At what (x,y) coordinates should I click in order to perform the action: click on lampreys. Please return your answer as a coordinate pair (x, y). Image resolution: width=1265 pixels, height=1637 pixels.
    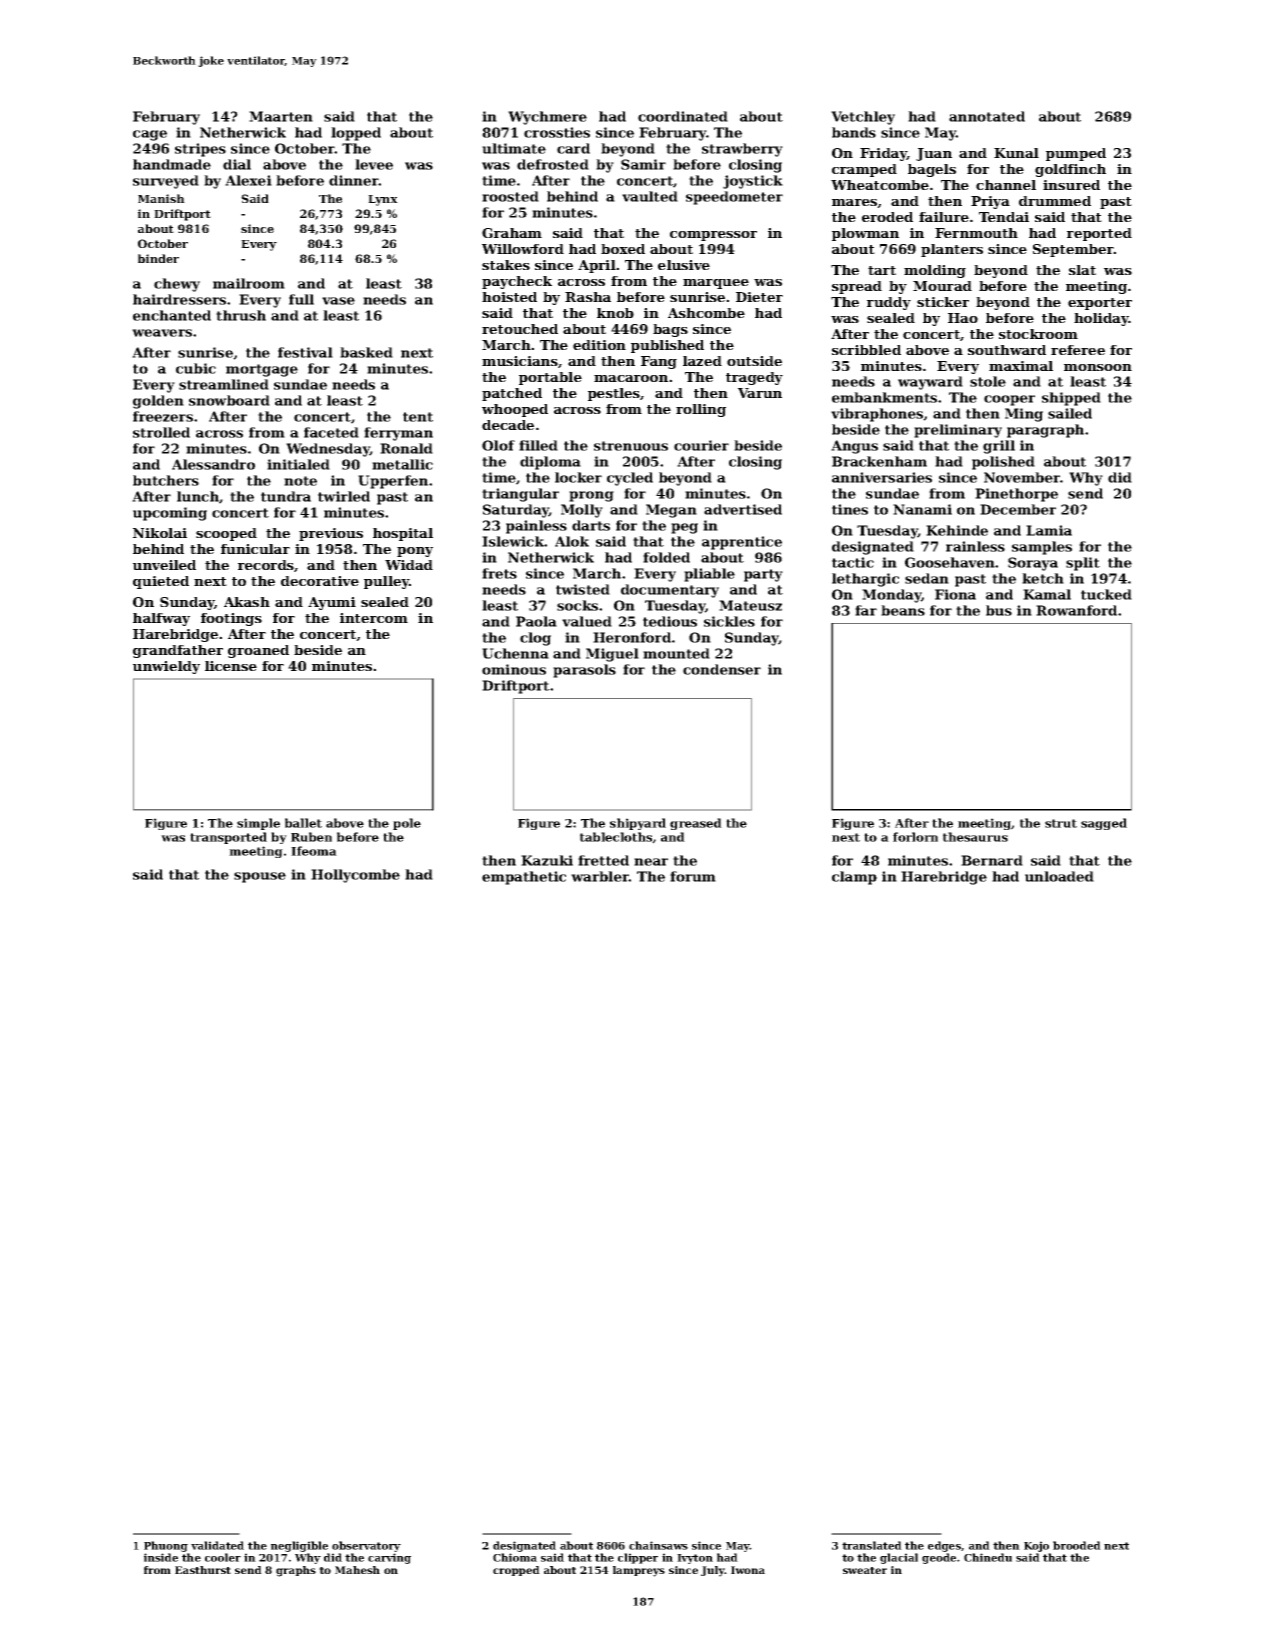
    Looking at the image, I should click on (639, 1571).
